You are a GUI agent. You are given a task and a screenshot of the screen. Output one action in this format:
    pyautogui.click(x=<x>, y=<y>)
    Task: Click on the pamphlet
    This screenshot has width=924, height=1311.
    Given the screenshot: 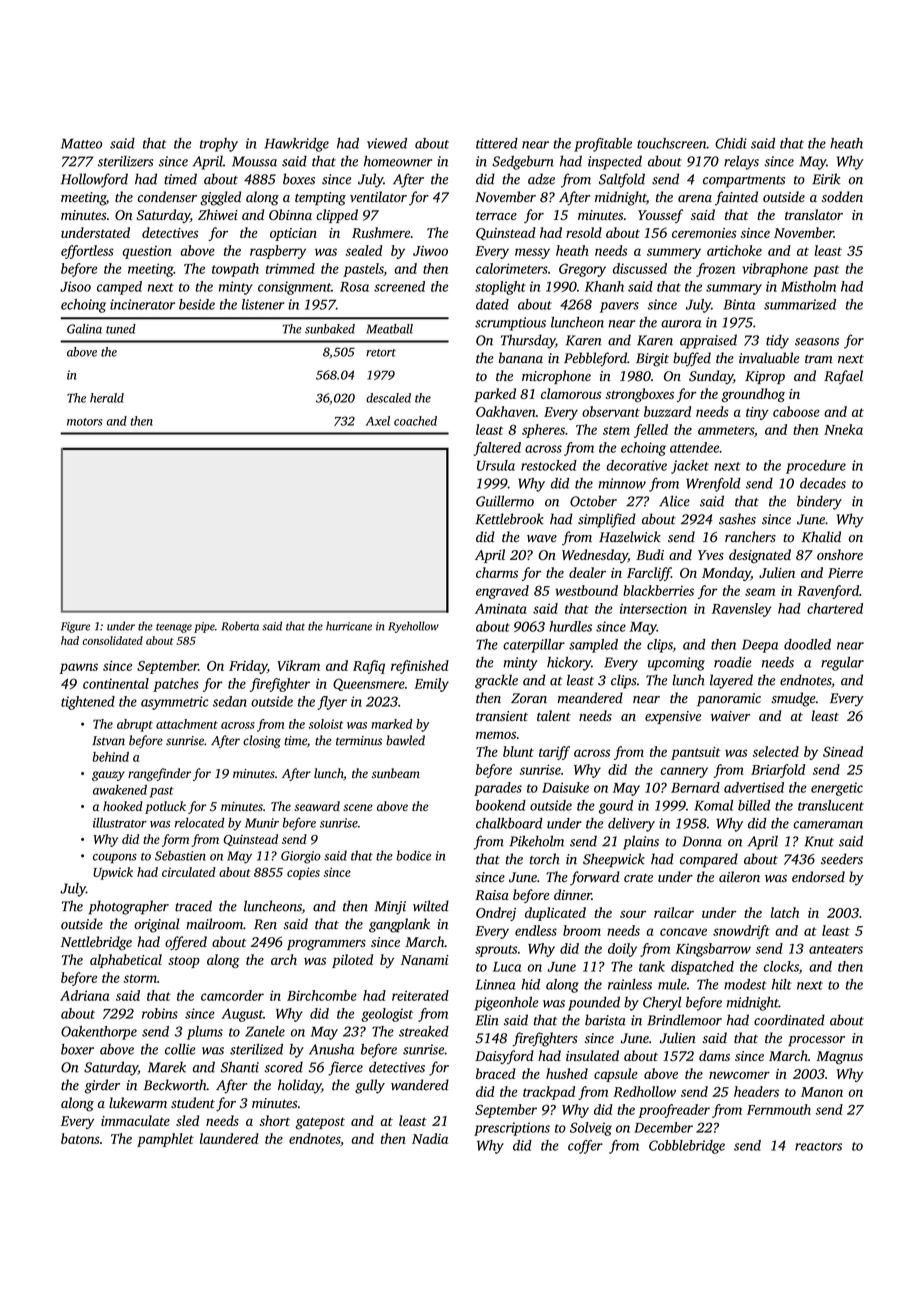 What is the action you would take?
    pyautogui.click(x=165, y=1140)
